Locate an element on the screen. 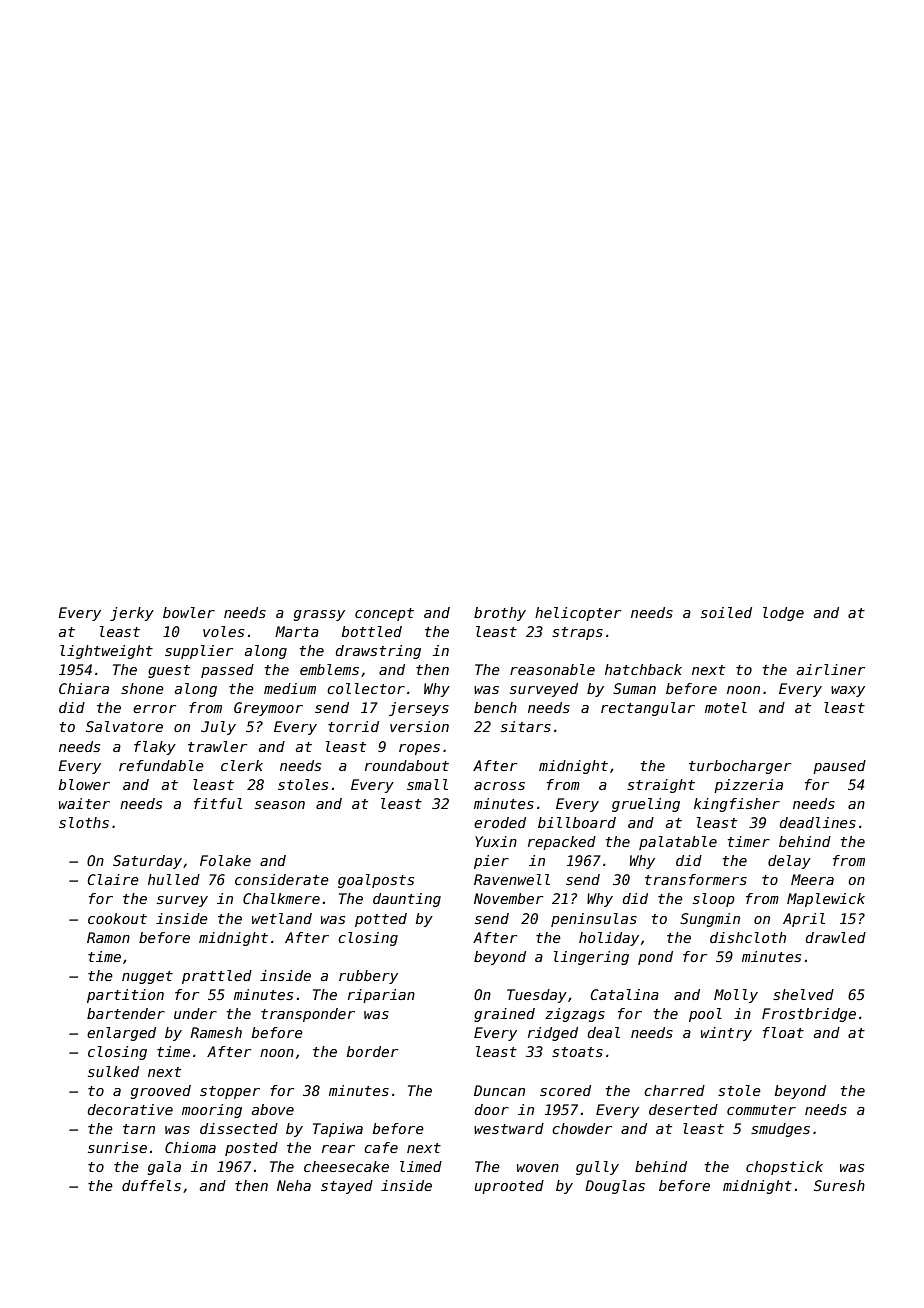  eroded is located at coordinates (500, 822).
